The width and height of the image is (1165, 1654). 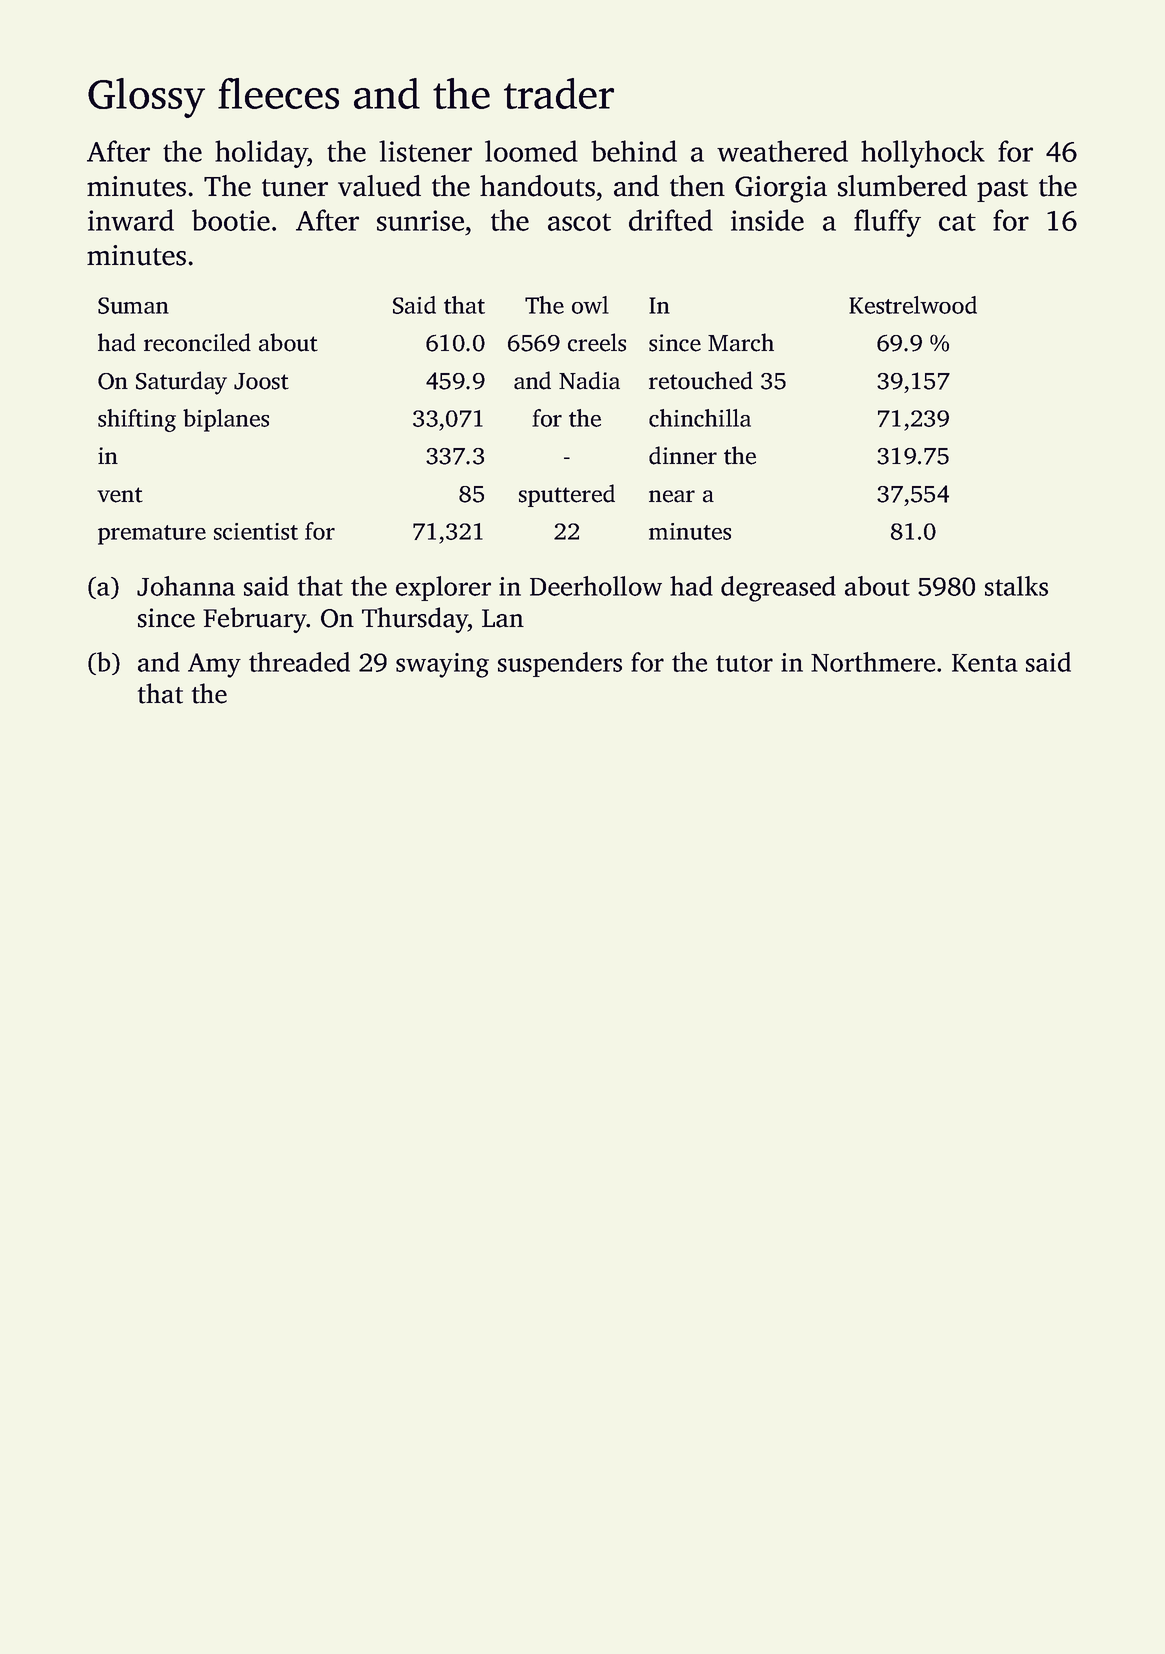 What do you see at coordinates (226, 420) in the image?
I see `biplanes` at bounding box center [226, 420].
